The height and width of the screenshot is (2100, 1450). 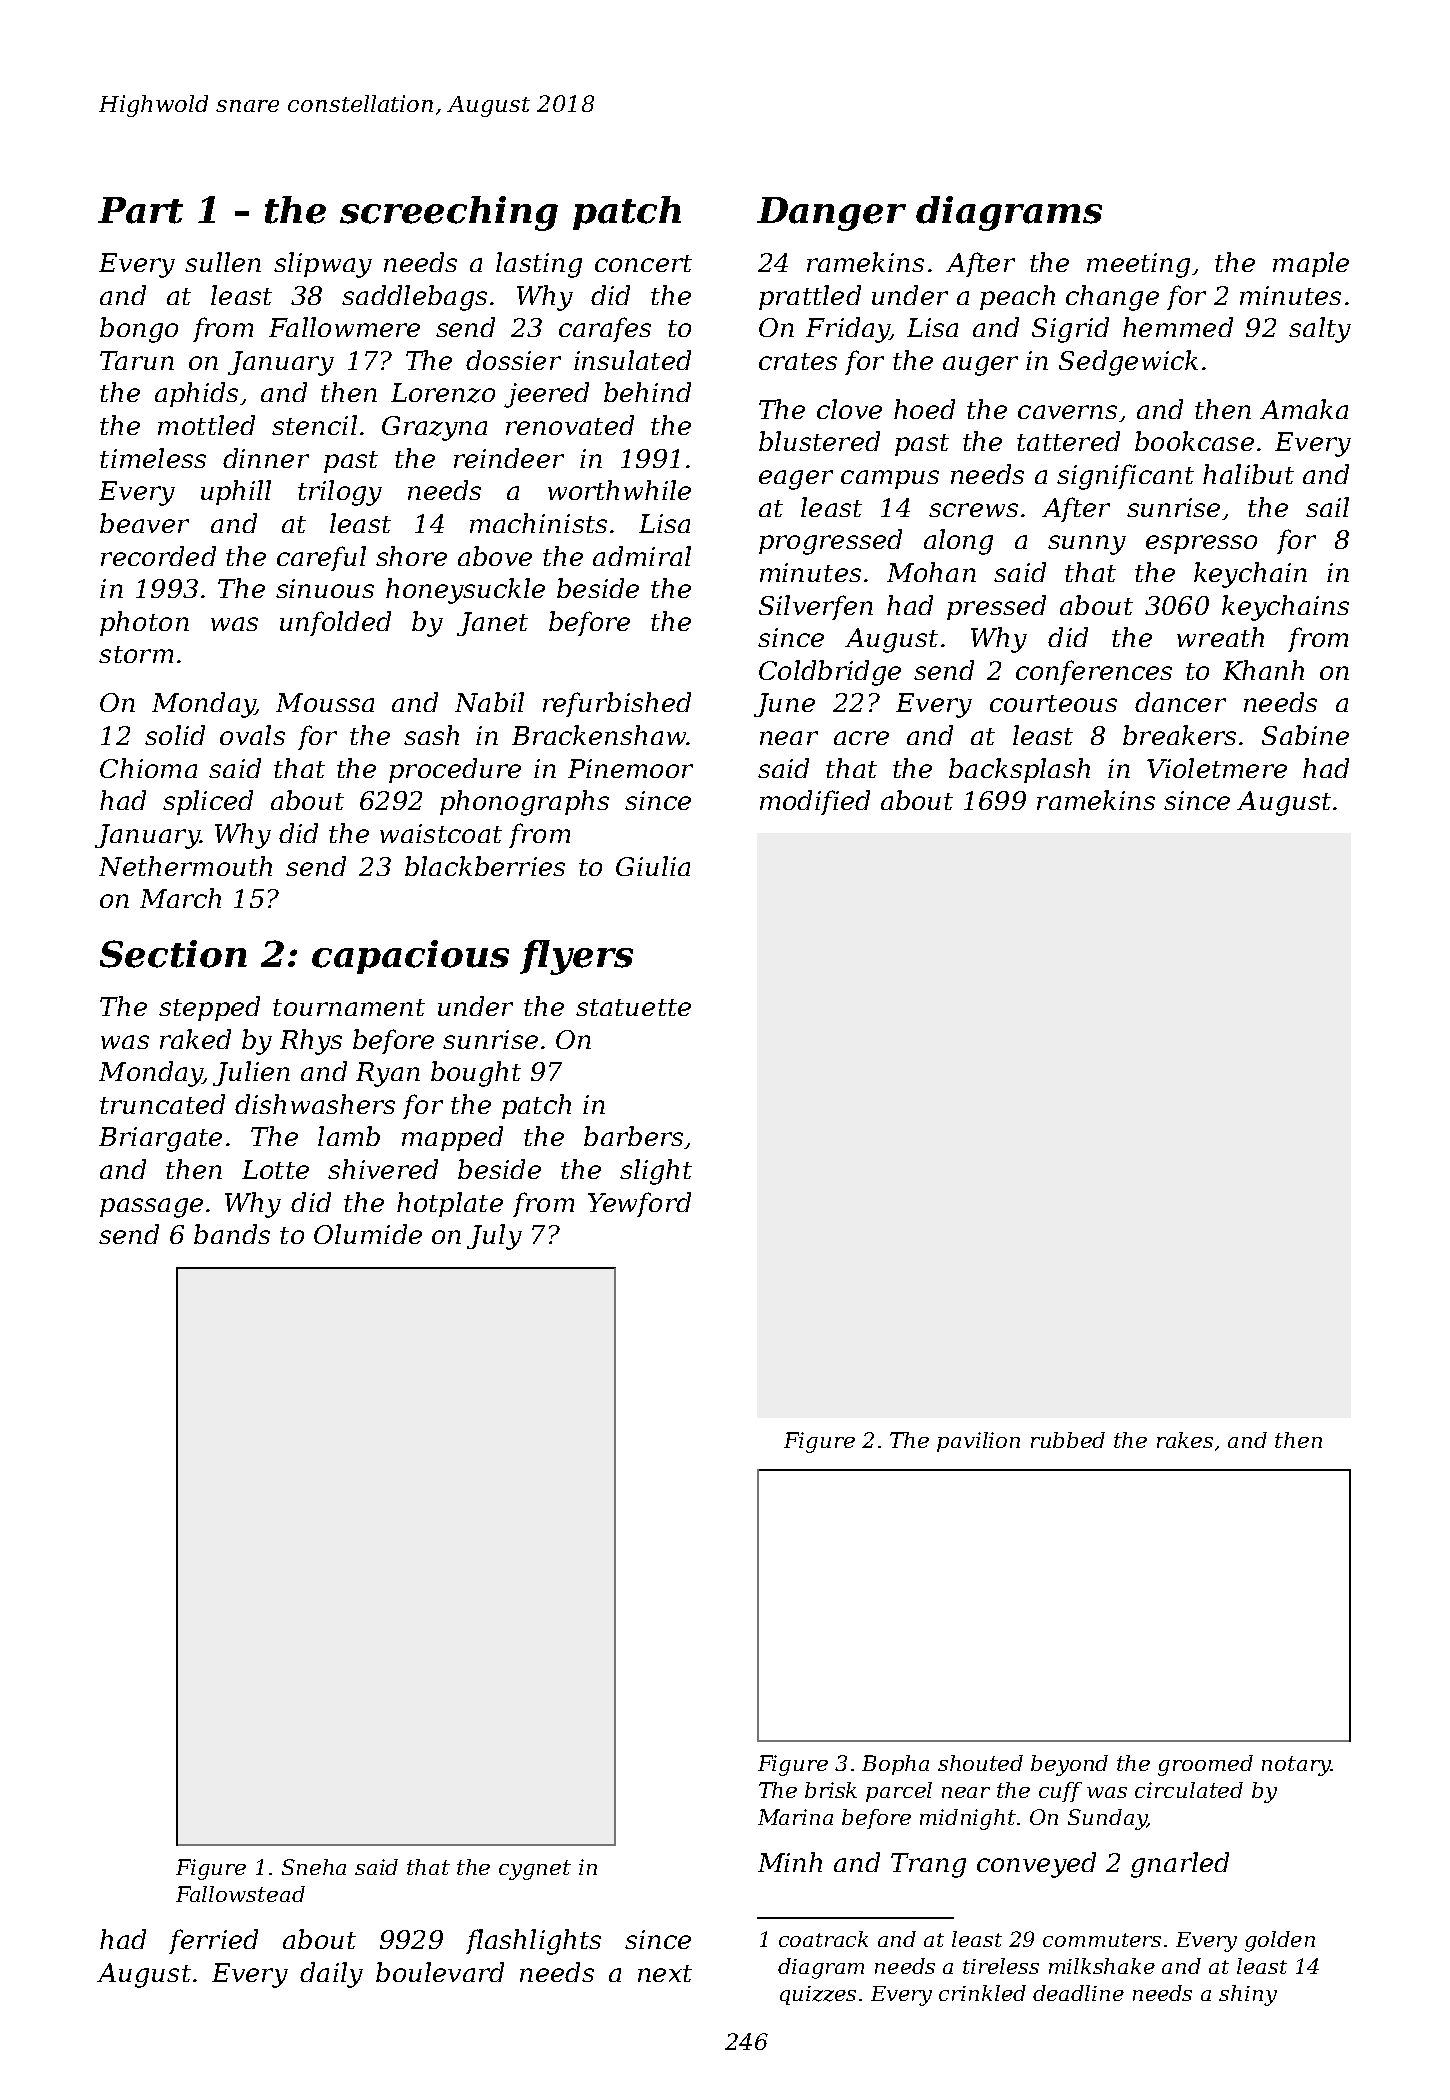 I want to click on Briargate, so click(x=160, y=1139).
